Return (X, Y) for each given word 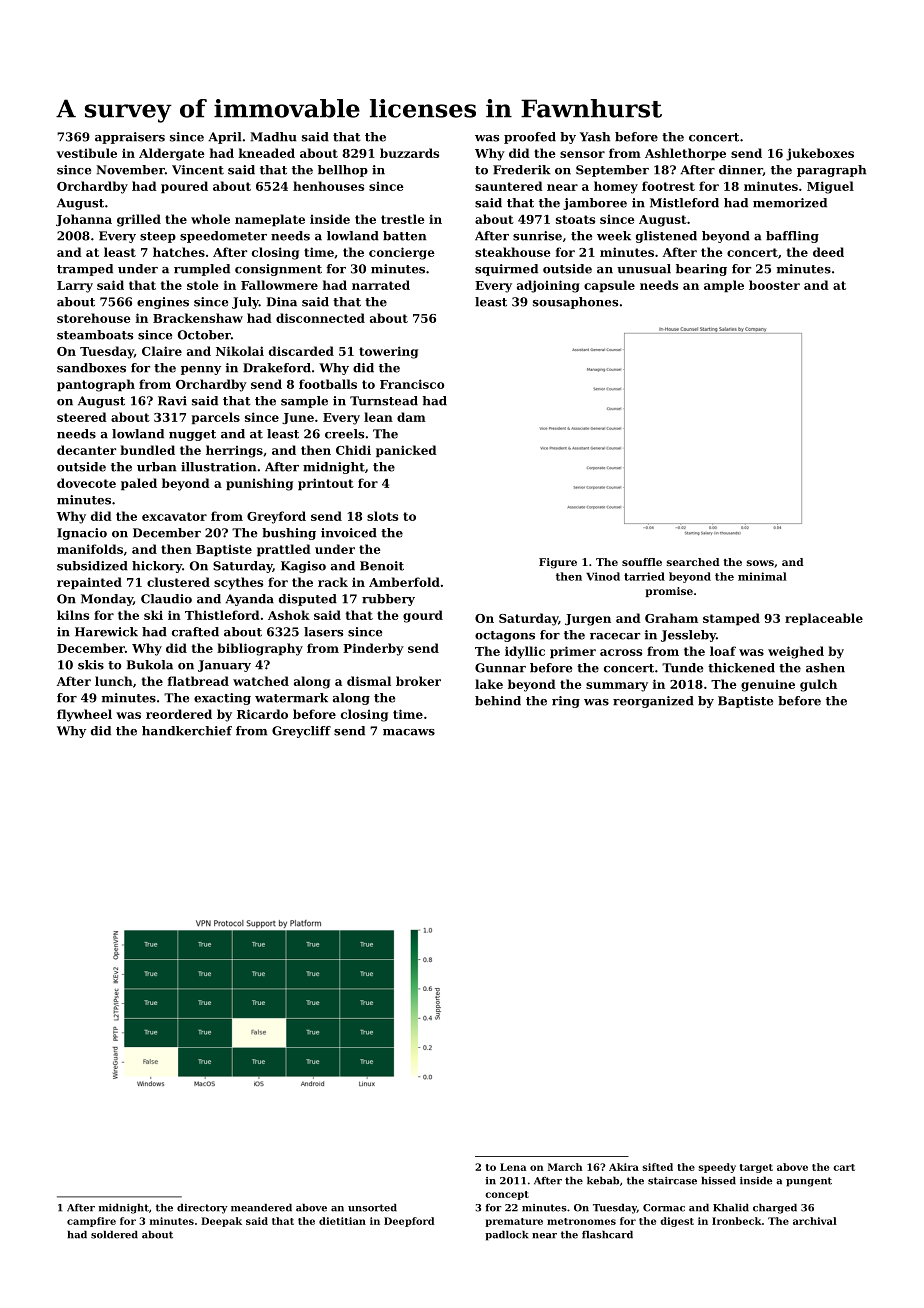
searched (693, 562)
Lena (513, 1167)
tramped (85, 270)
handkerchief (187, 731)
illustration (218, 467)
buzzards (409, 153)
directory (202, 1209)
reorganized (653, 702)
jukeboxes (820, 154)
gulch (818, 685)
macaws (409, 732)
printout (326, 484)
